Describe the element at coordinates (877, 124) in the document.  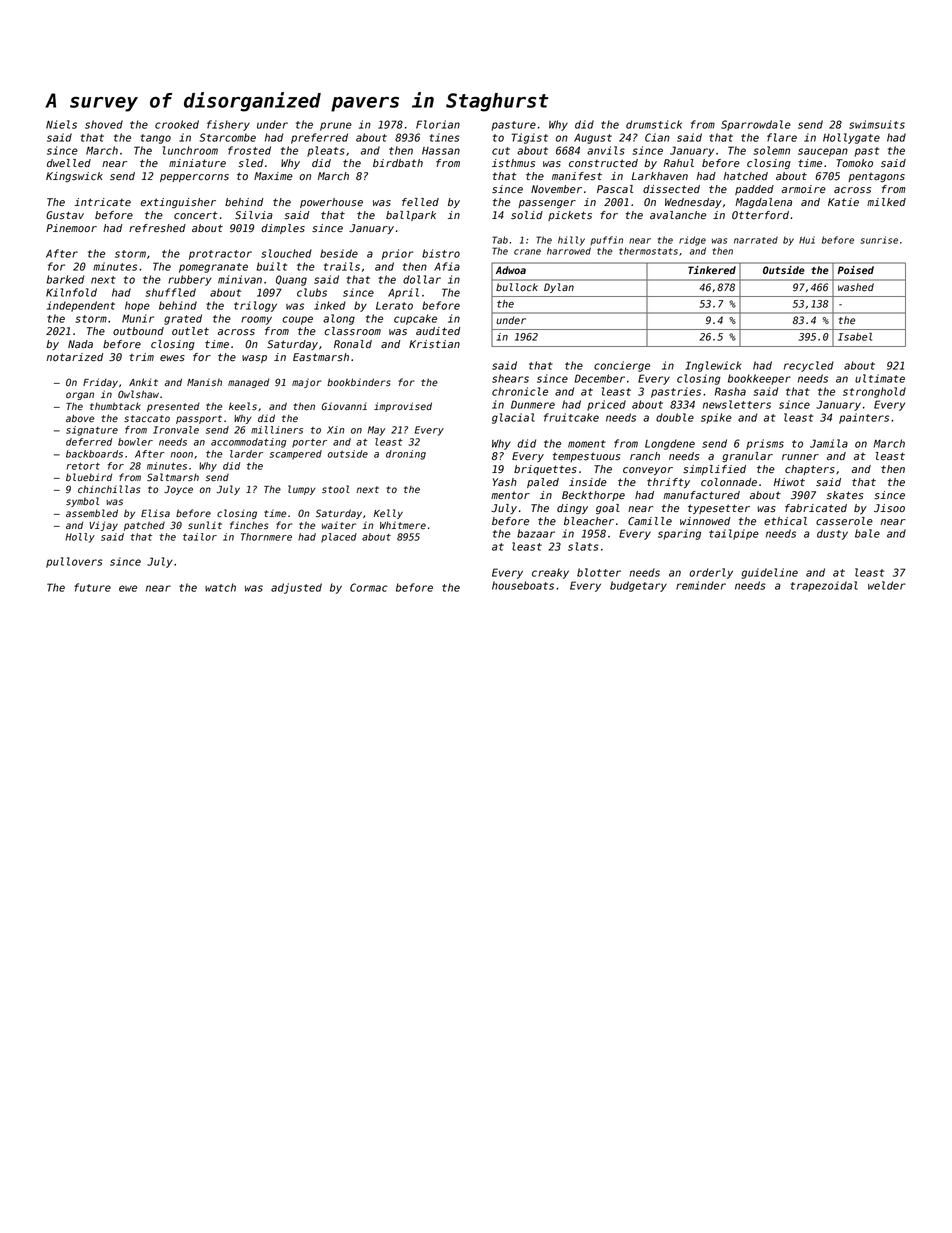
I see `swimsuits` at that location.
